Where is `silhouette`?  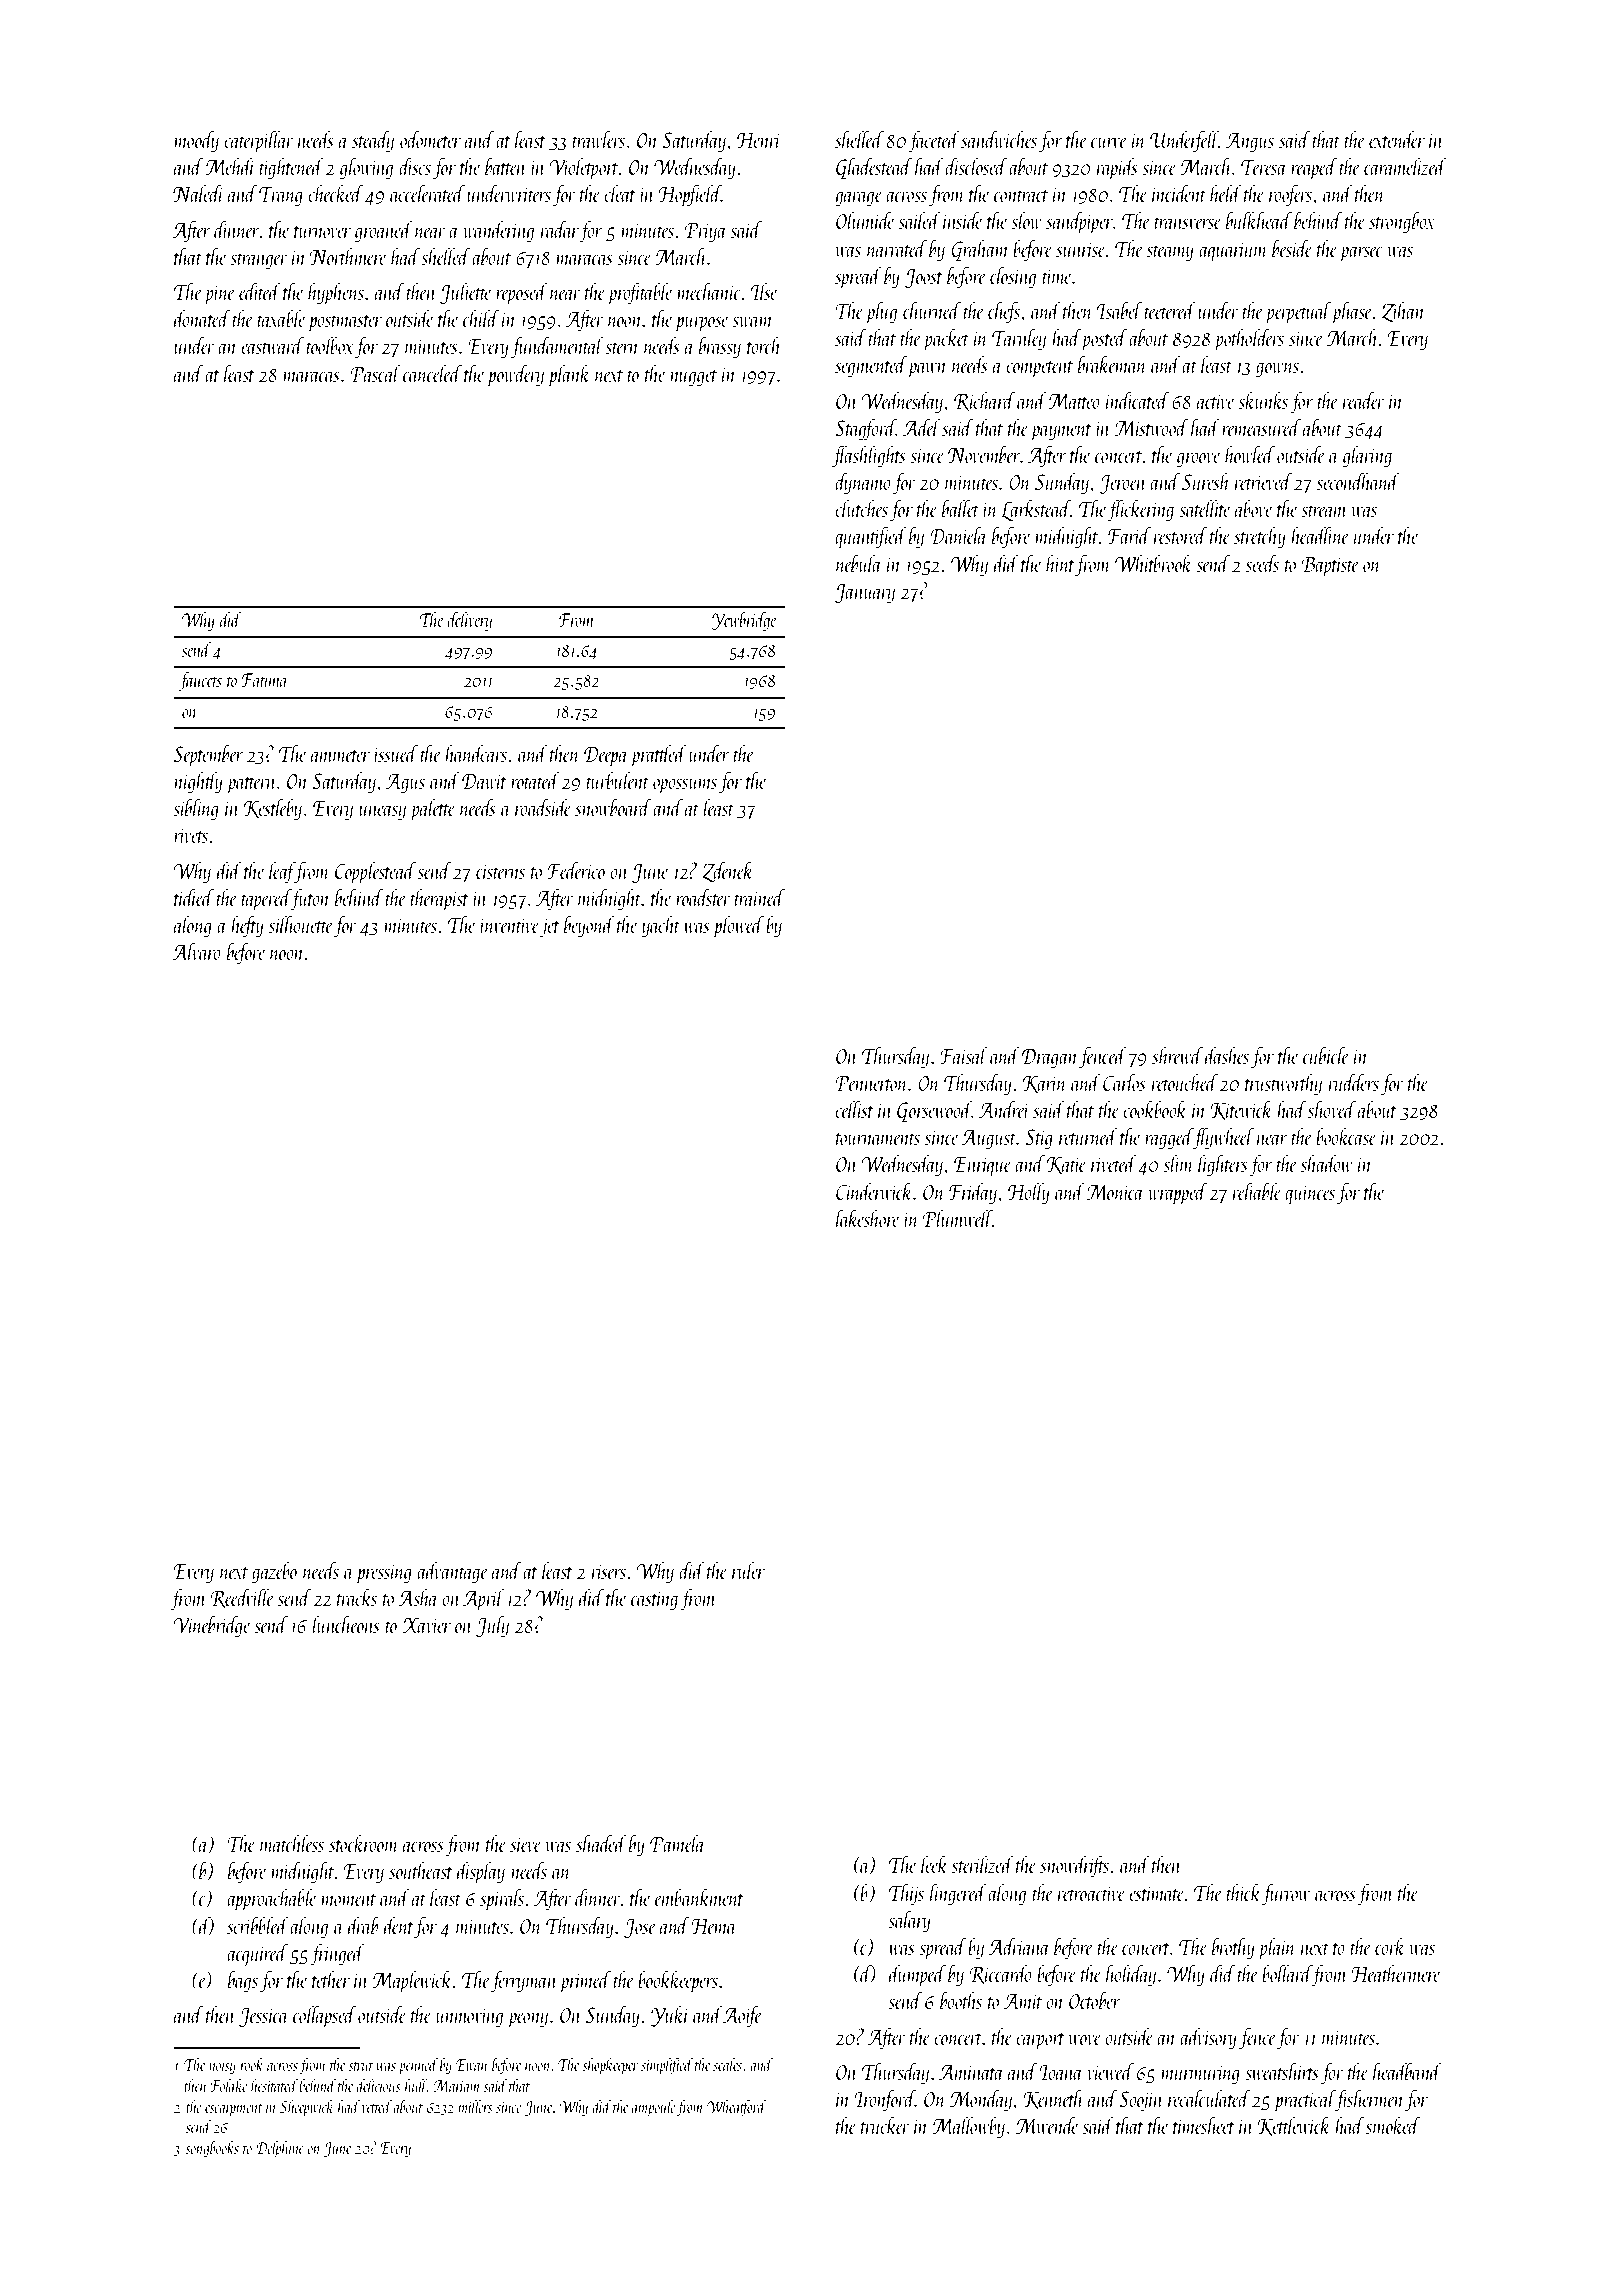 silhouette is located at coordinates (301, 924).
